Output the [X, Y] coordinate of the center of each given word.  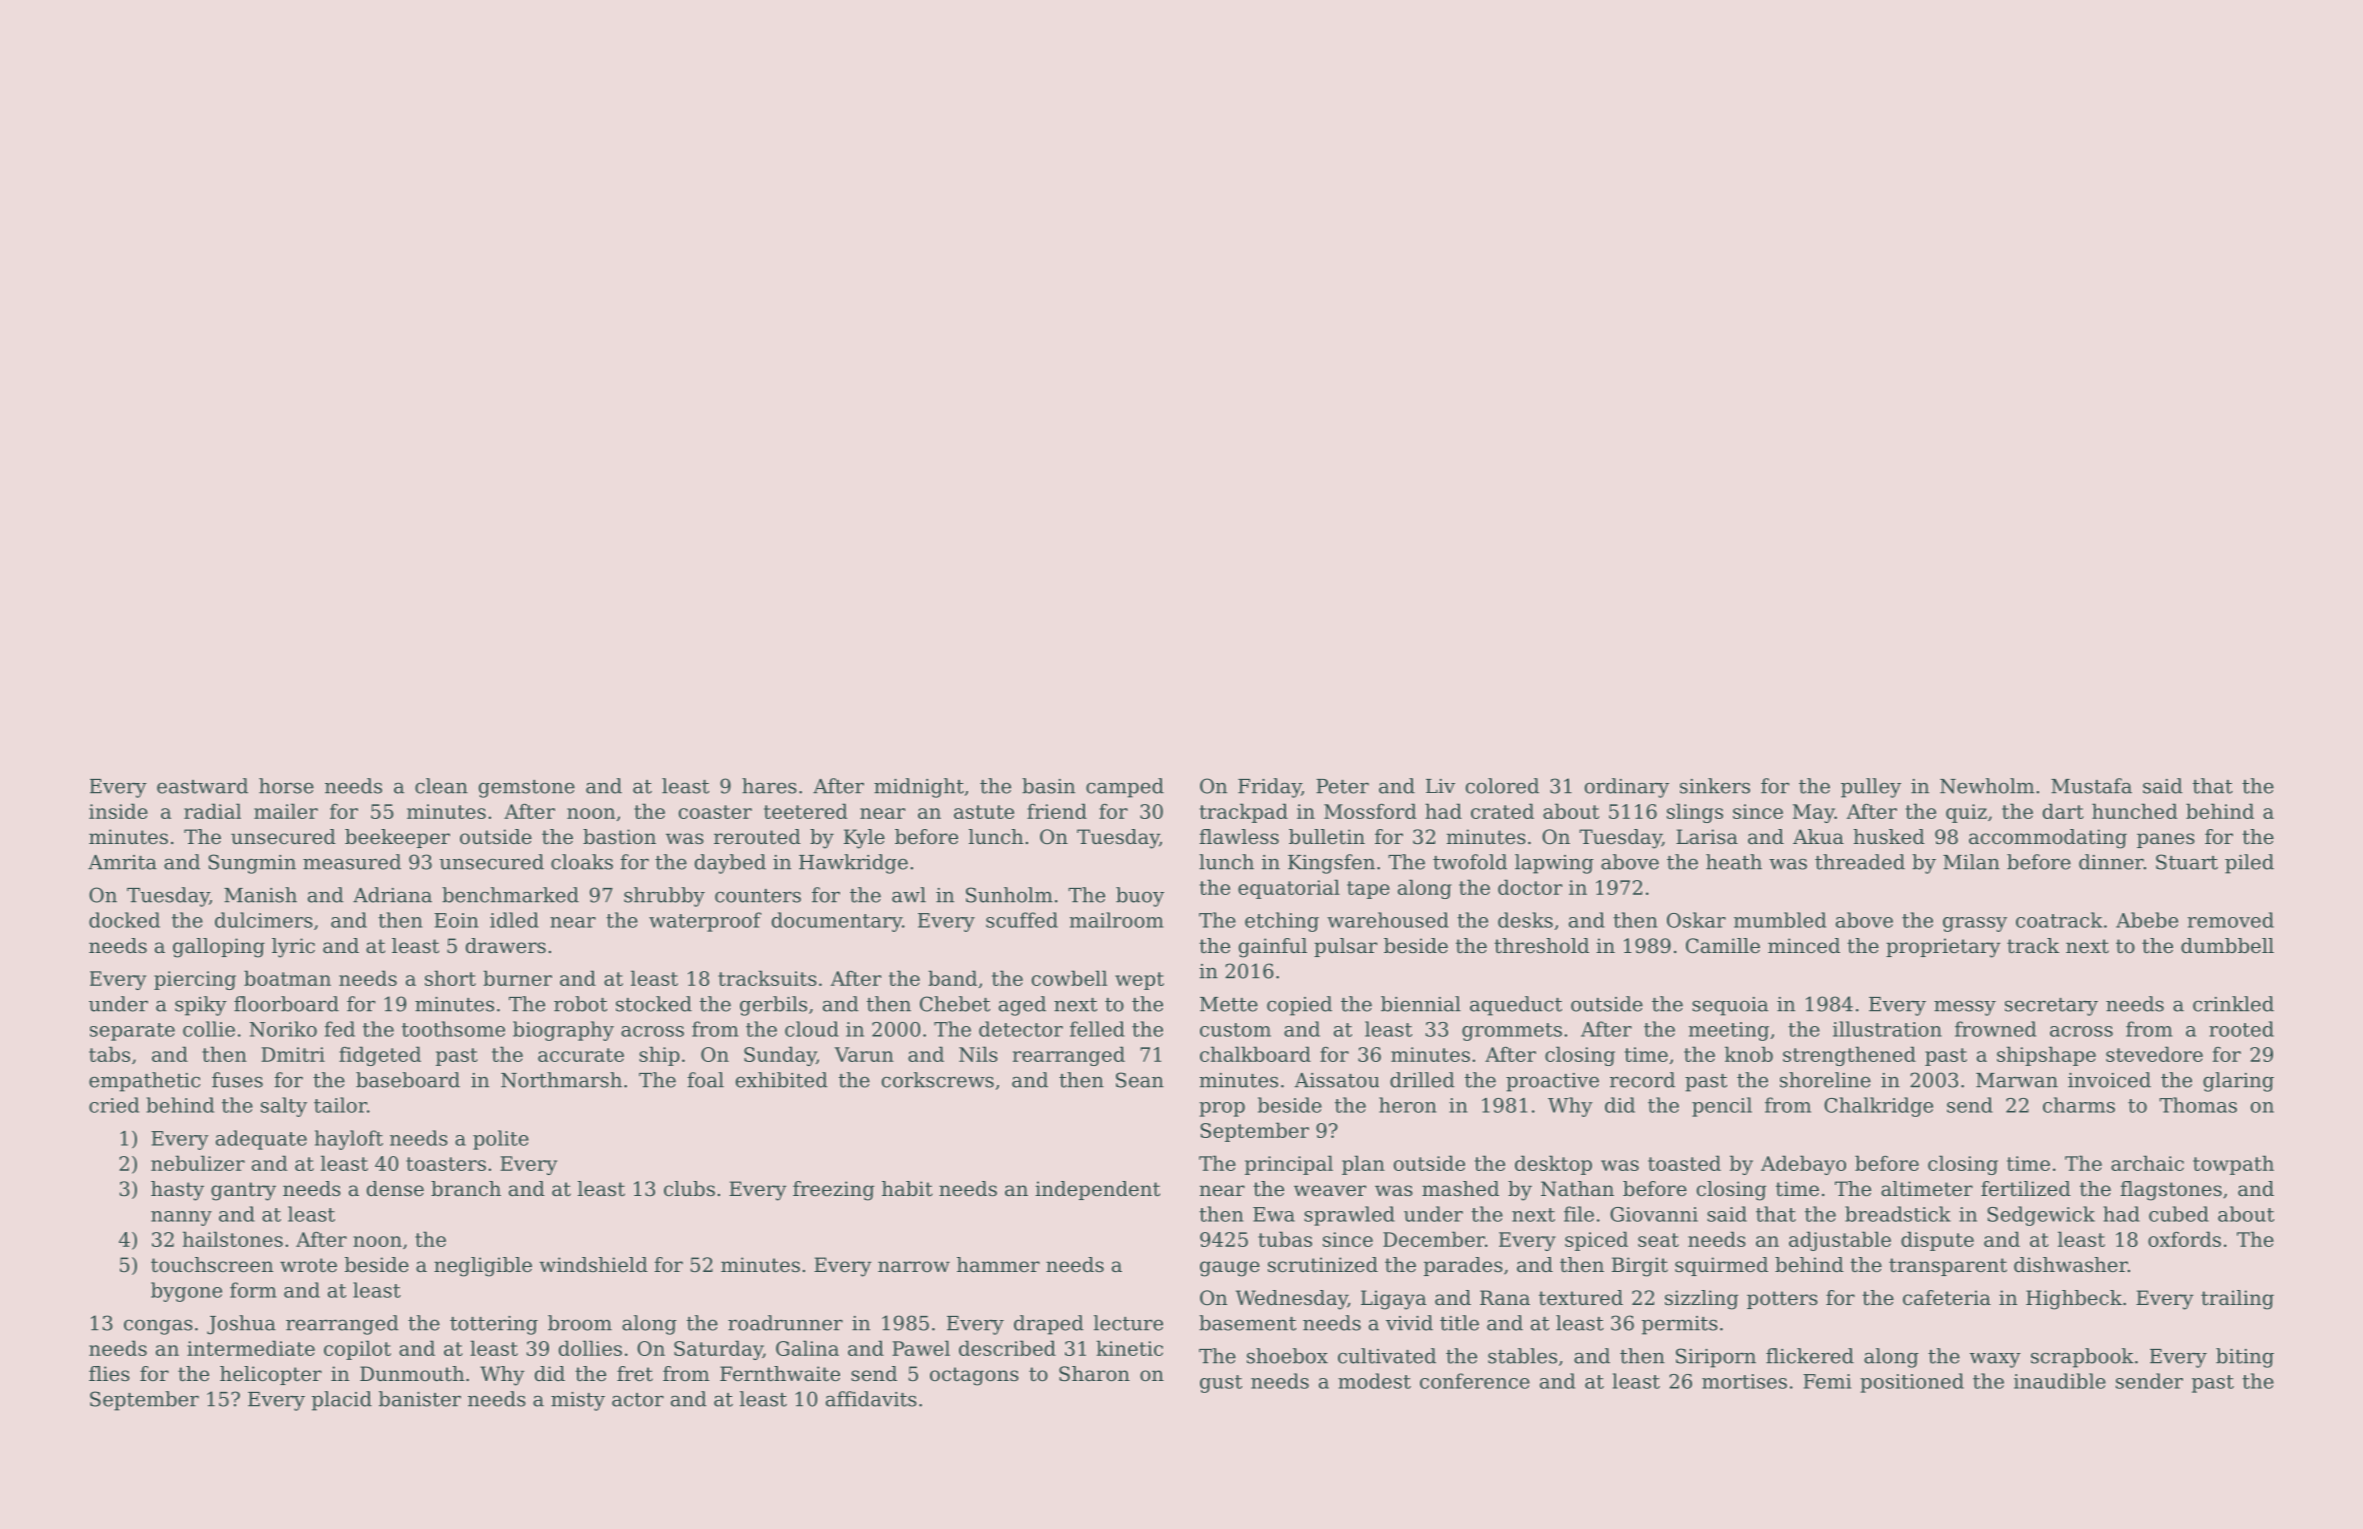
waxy [1995, 1360]
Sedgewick [2041, 1216]
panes [2166, 840]
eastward [202, 786]
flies [109, 1374]
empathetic [144, 1082]
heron [1407, 1105]
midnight [919, 788]
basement [1247, 1323]
